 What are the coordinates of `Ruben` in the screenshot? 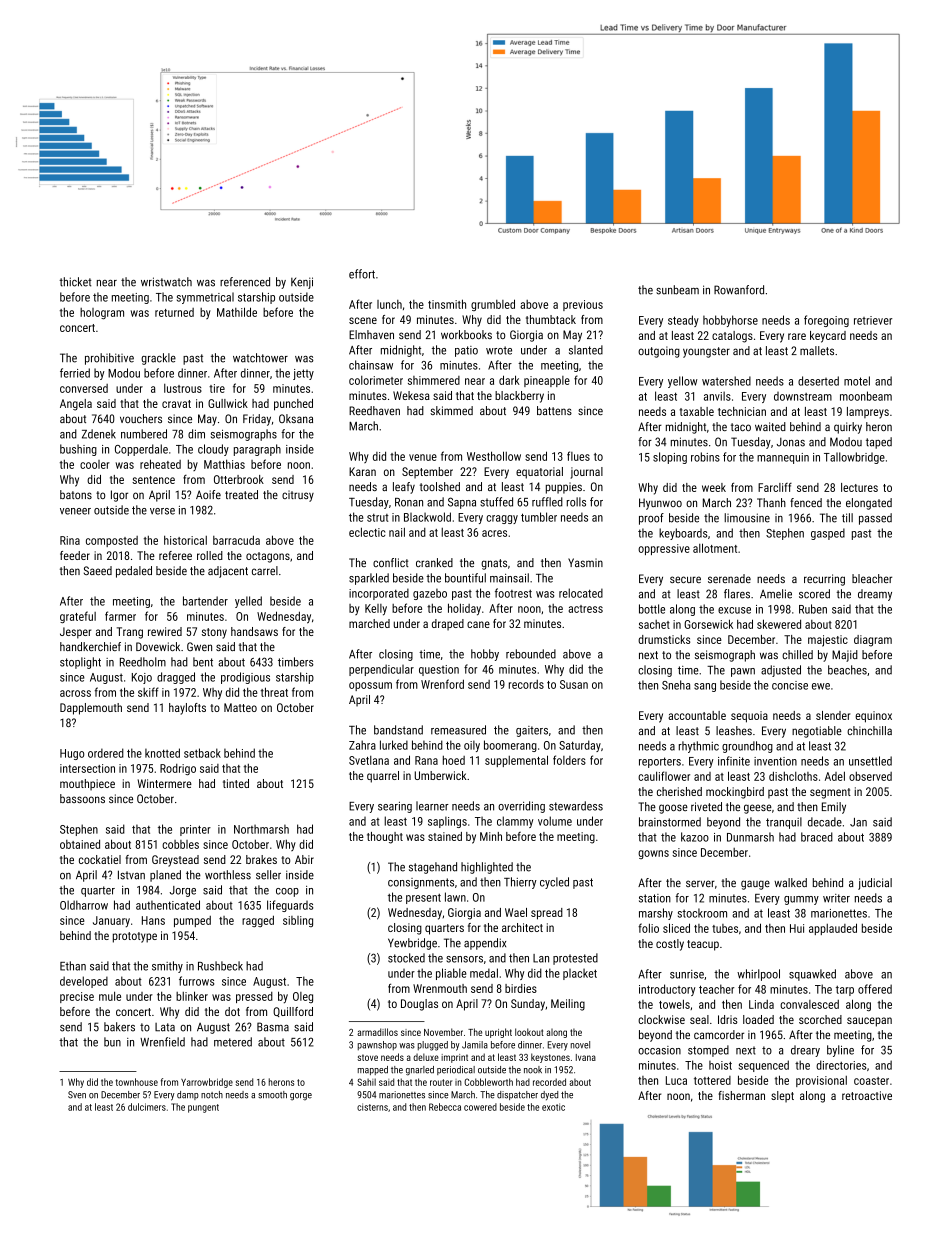 It's located at (813, 609).
